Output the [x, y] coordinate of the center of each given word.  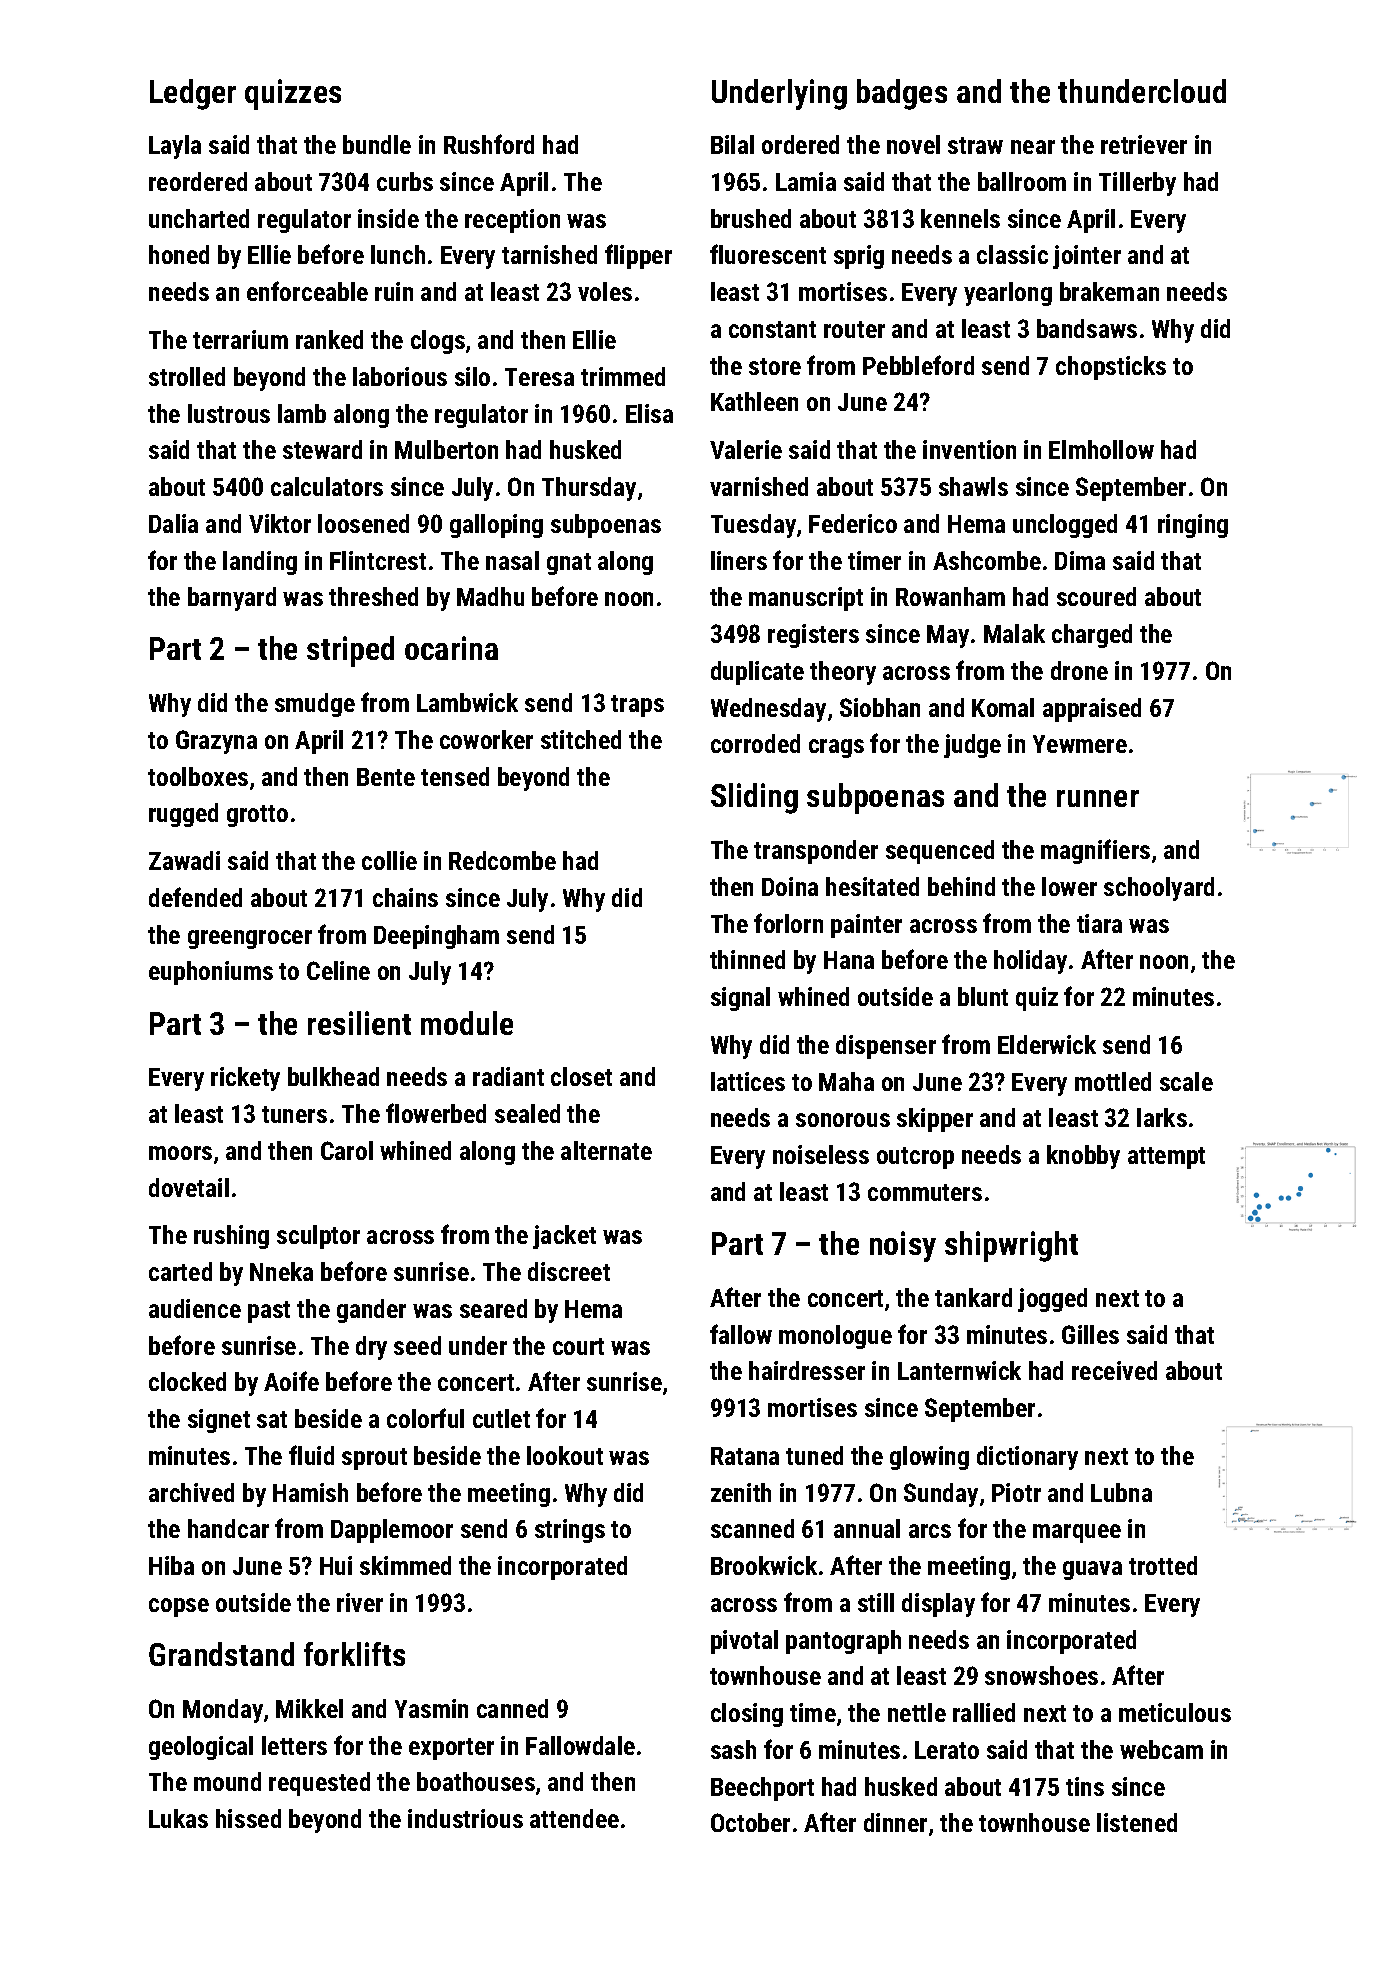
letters [294, 1745]
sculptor [318, 1237]
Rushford [489, 144]
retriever [1144, 144]
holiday [1030, 962]
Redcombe [502, 860]
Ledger [193, 94]
